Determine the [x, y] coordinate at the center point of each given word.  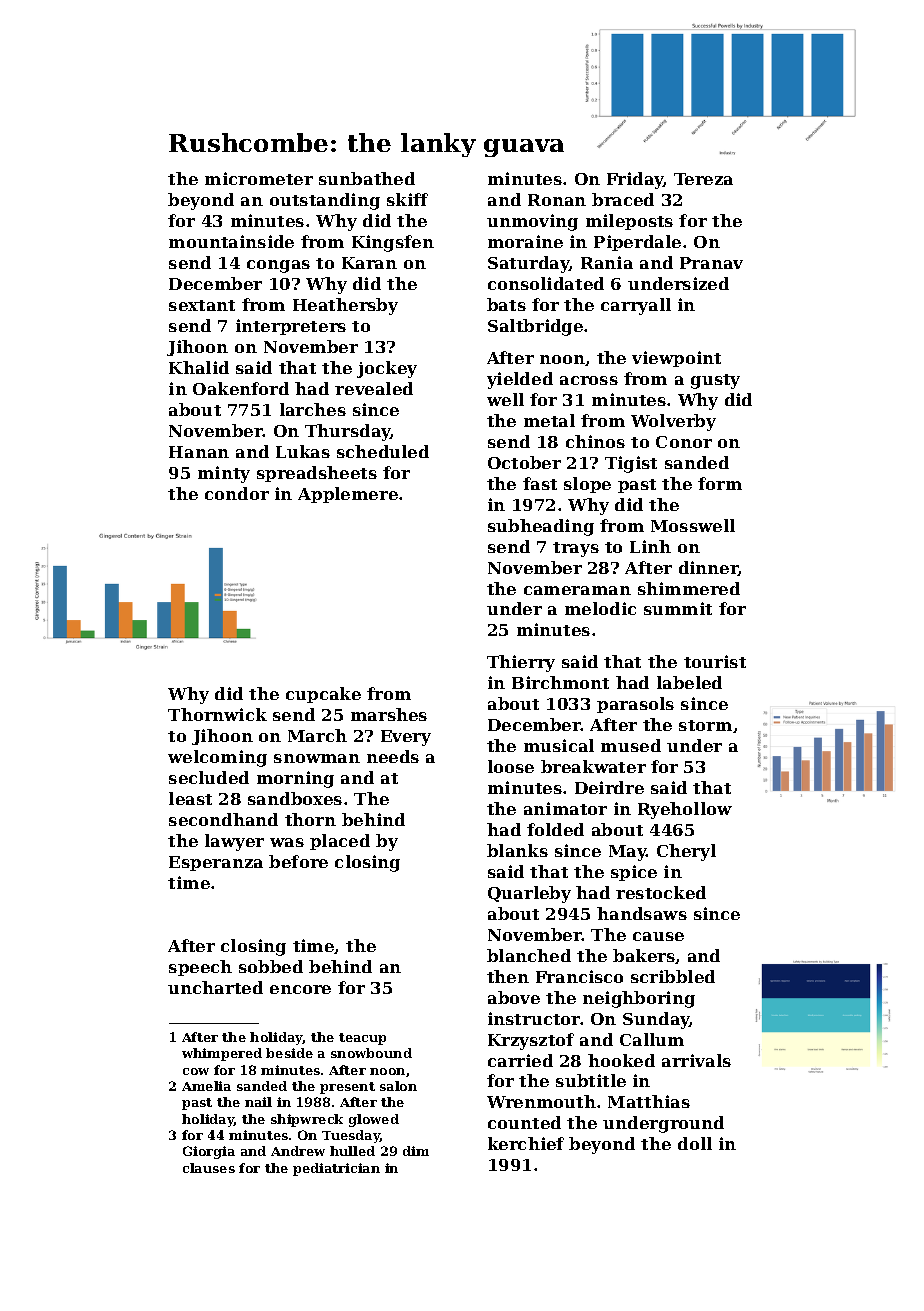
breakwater [593, 766]
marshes [389, 714]
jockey [387, 369]
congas [278, 266]
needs [393, 756]
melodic [600, 608]
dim [416, 1151]
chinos [595, 441]
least [190, 798]
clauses [209, 1168]
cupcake [323, 695]
